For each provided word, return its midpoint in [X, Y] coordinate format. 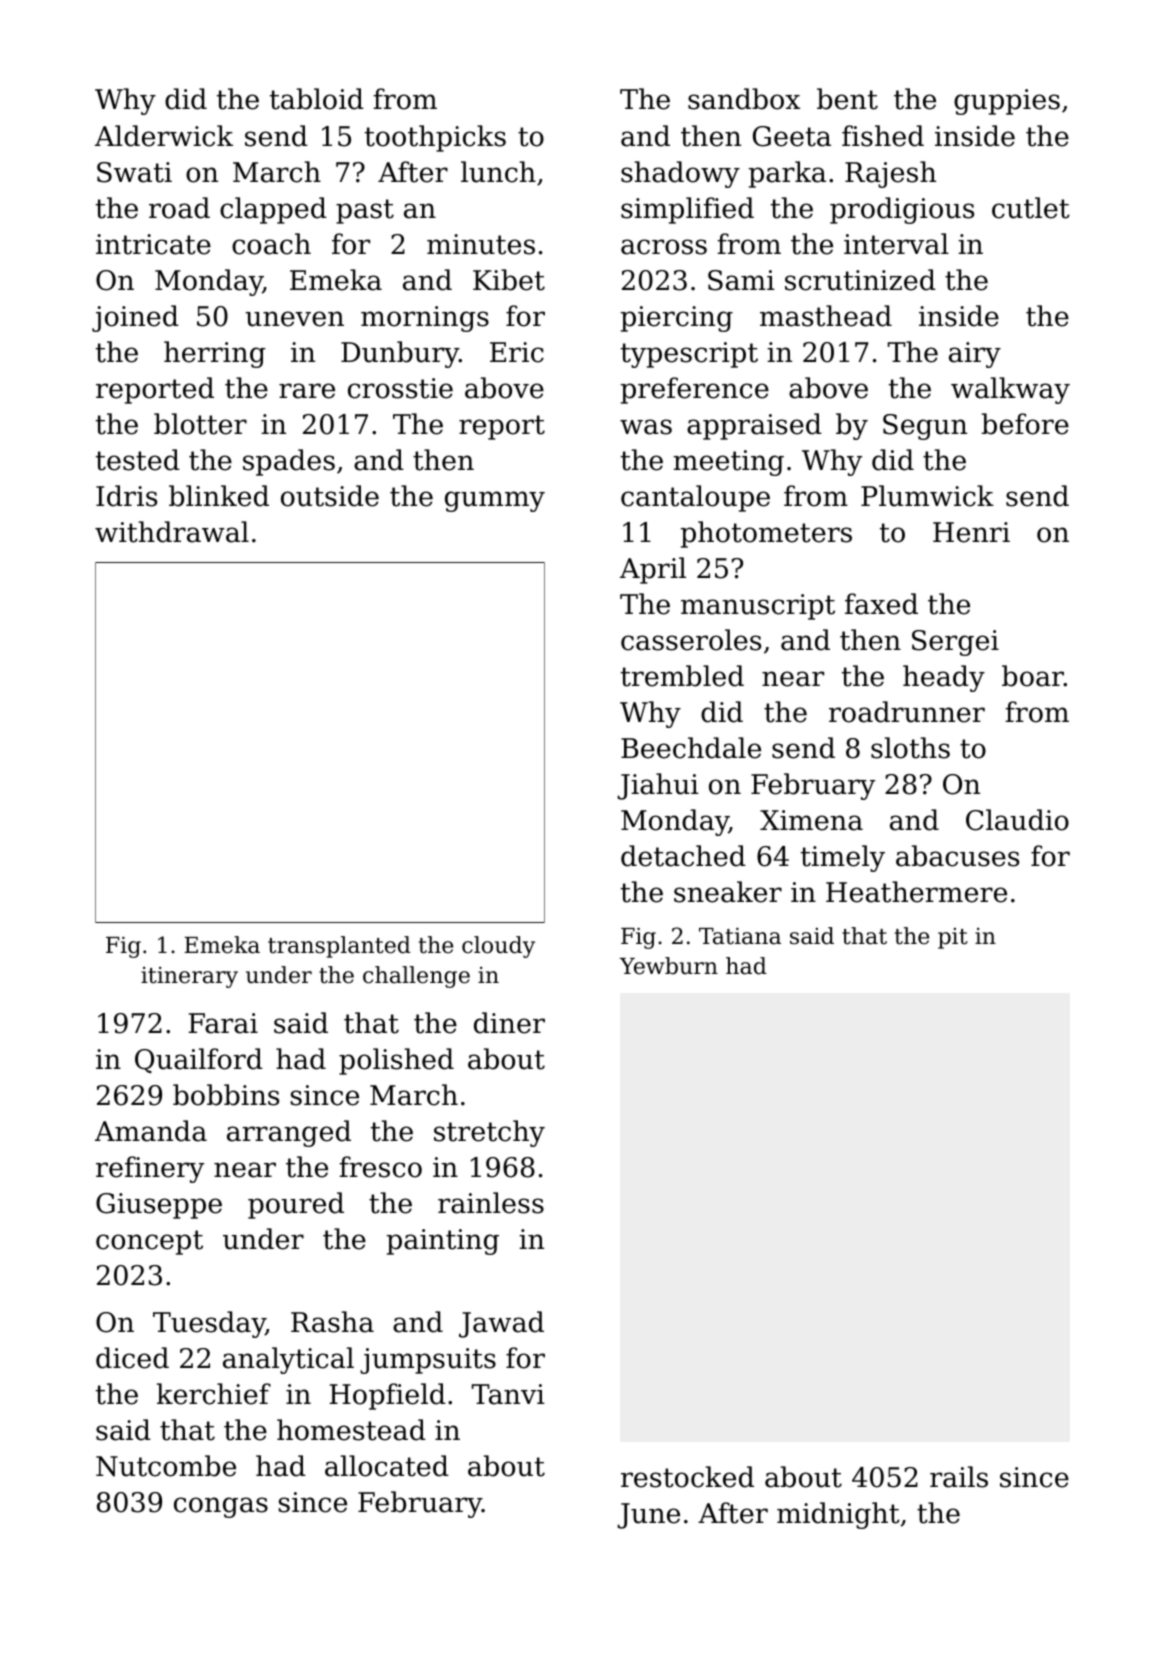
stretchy [489, 1133]
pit [953, 938]
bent [847, 99]
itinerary [189, 977]
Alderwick [164, 136]
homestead [351, 1430]
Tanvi [508, 1394]
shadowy [680, 174]
